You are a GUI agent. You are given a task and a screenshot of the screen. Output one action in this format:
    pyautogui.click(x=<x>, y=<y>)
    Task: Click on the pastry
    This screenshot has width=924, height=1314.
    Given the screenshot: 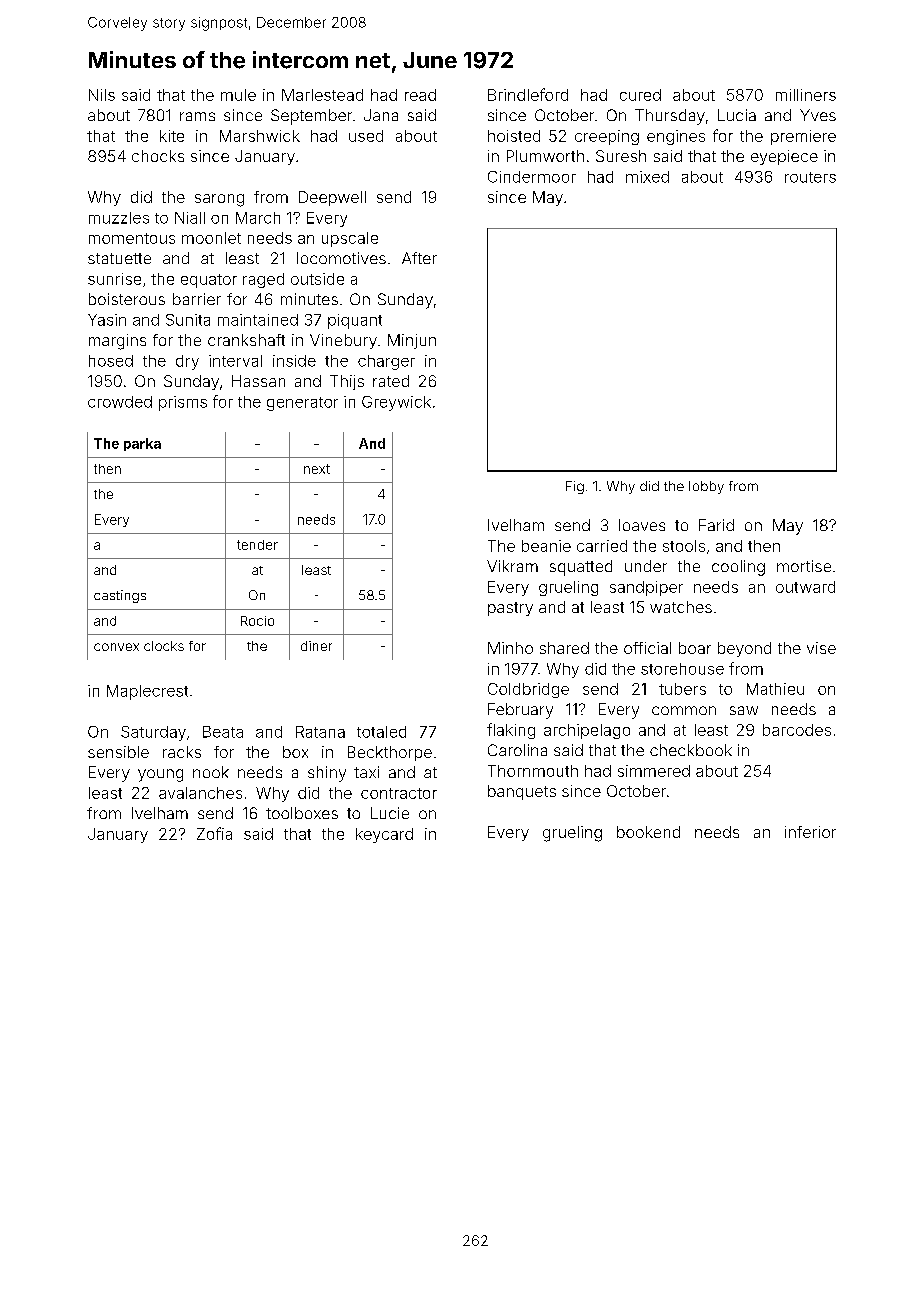 What is the action you would take?
    pyautogui.click(x=510, y=609)
